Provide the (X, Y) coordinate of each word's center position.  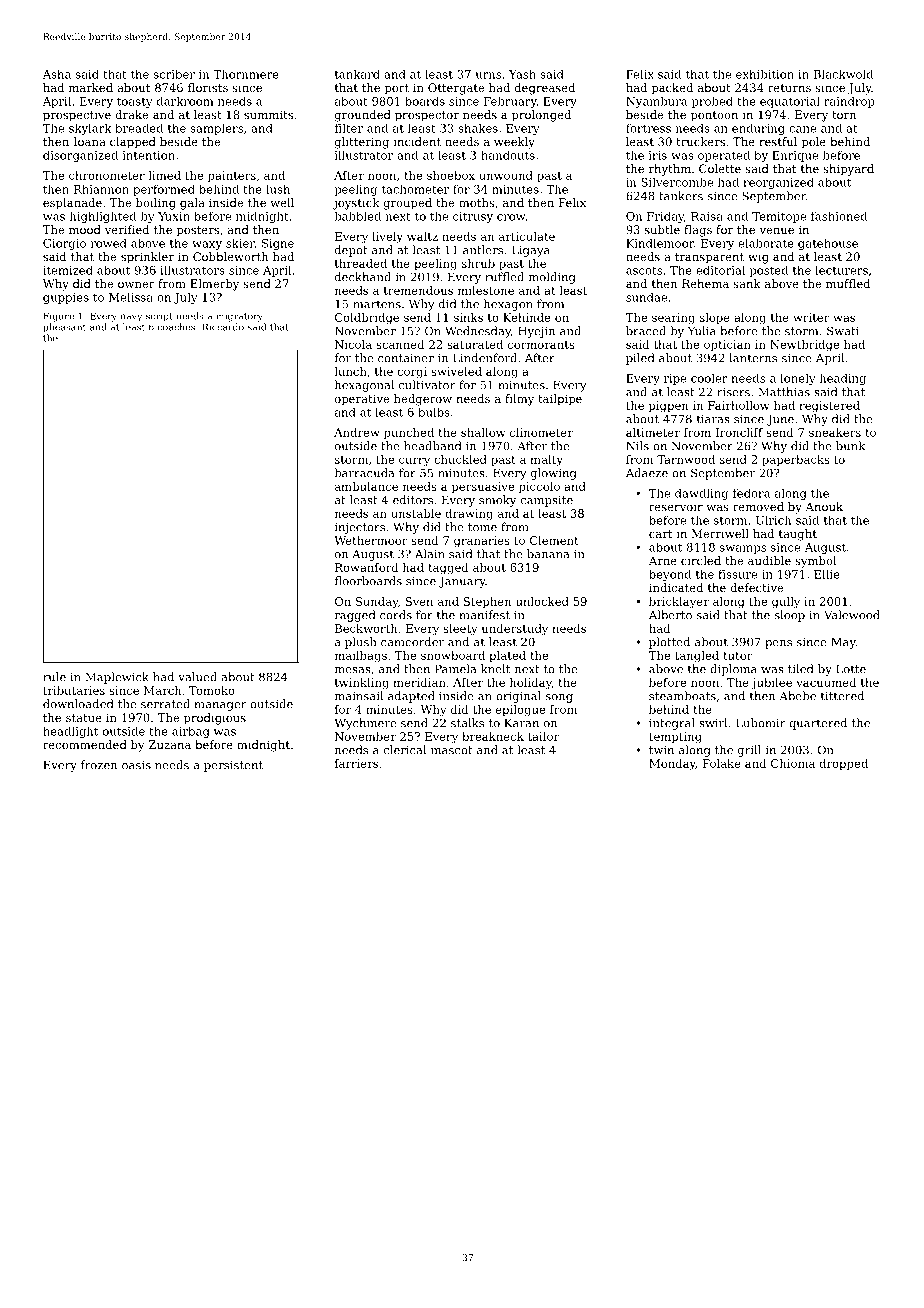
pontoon (714, 116)
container (406, 358)
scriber (174, 74)
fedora (751, 493)
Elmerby (214, 285)
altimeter (653, 432)
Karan (522, 723)
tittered (842, 696)
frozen (99, 765)
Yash (522, 74)
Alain (430, 554)
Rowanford (366, 567)
